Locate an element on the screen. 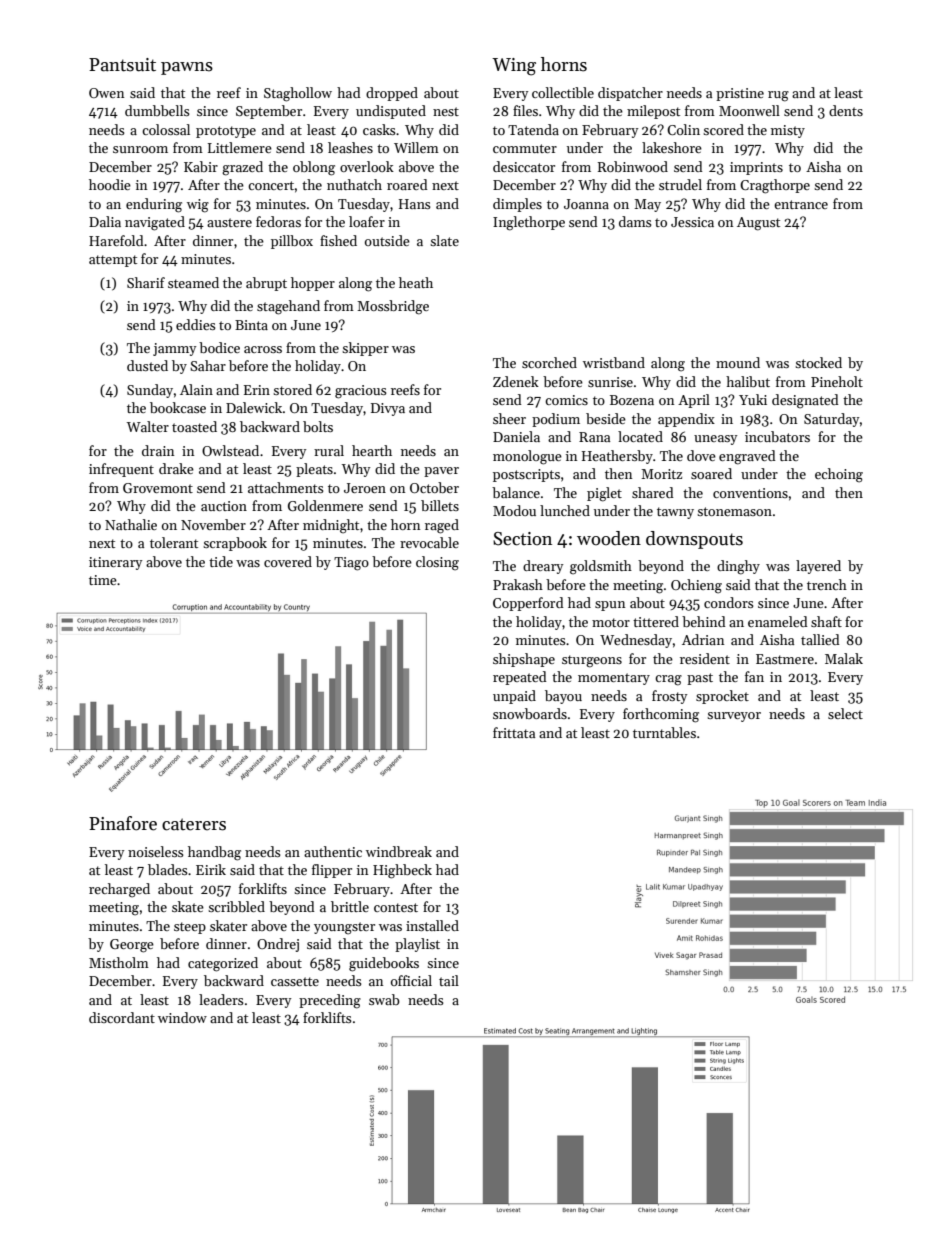 The image size is (952, 1233). dropped is located at coordinates (392, 94).
